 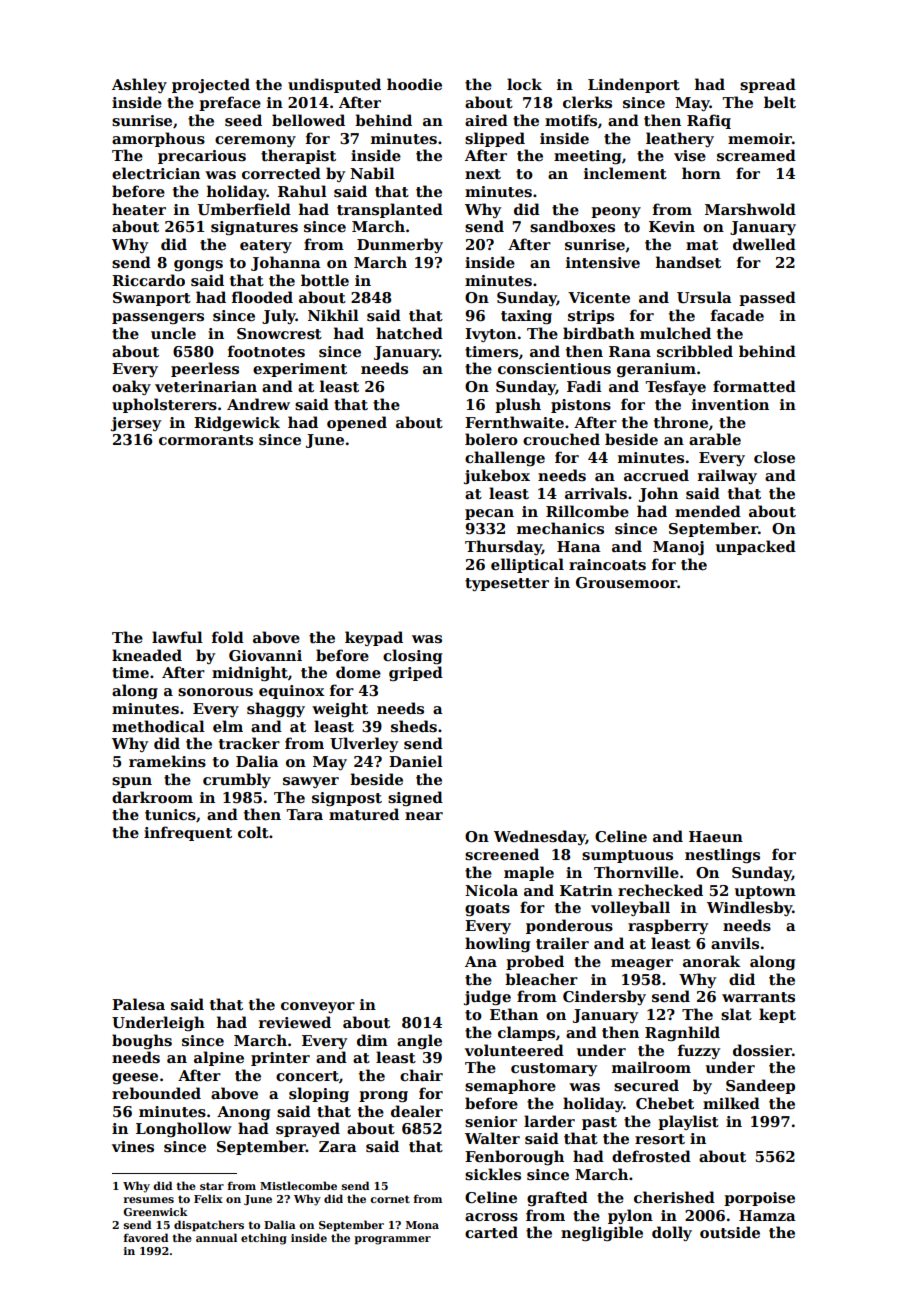 I want to click on lawful, so click(x=177, y=637).
